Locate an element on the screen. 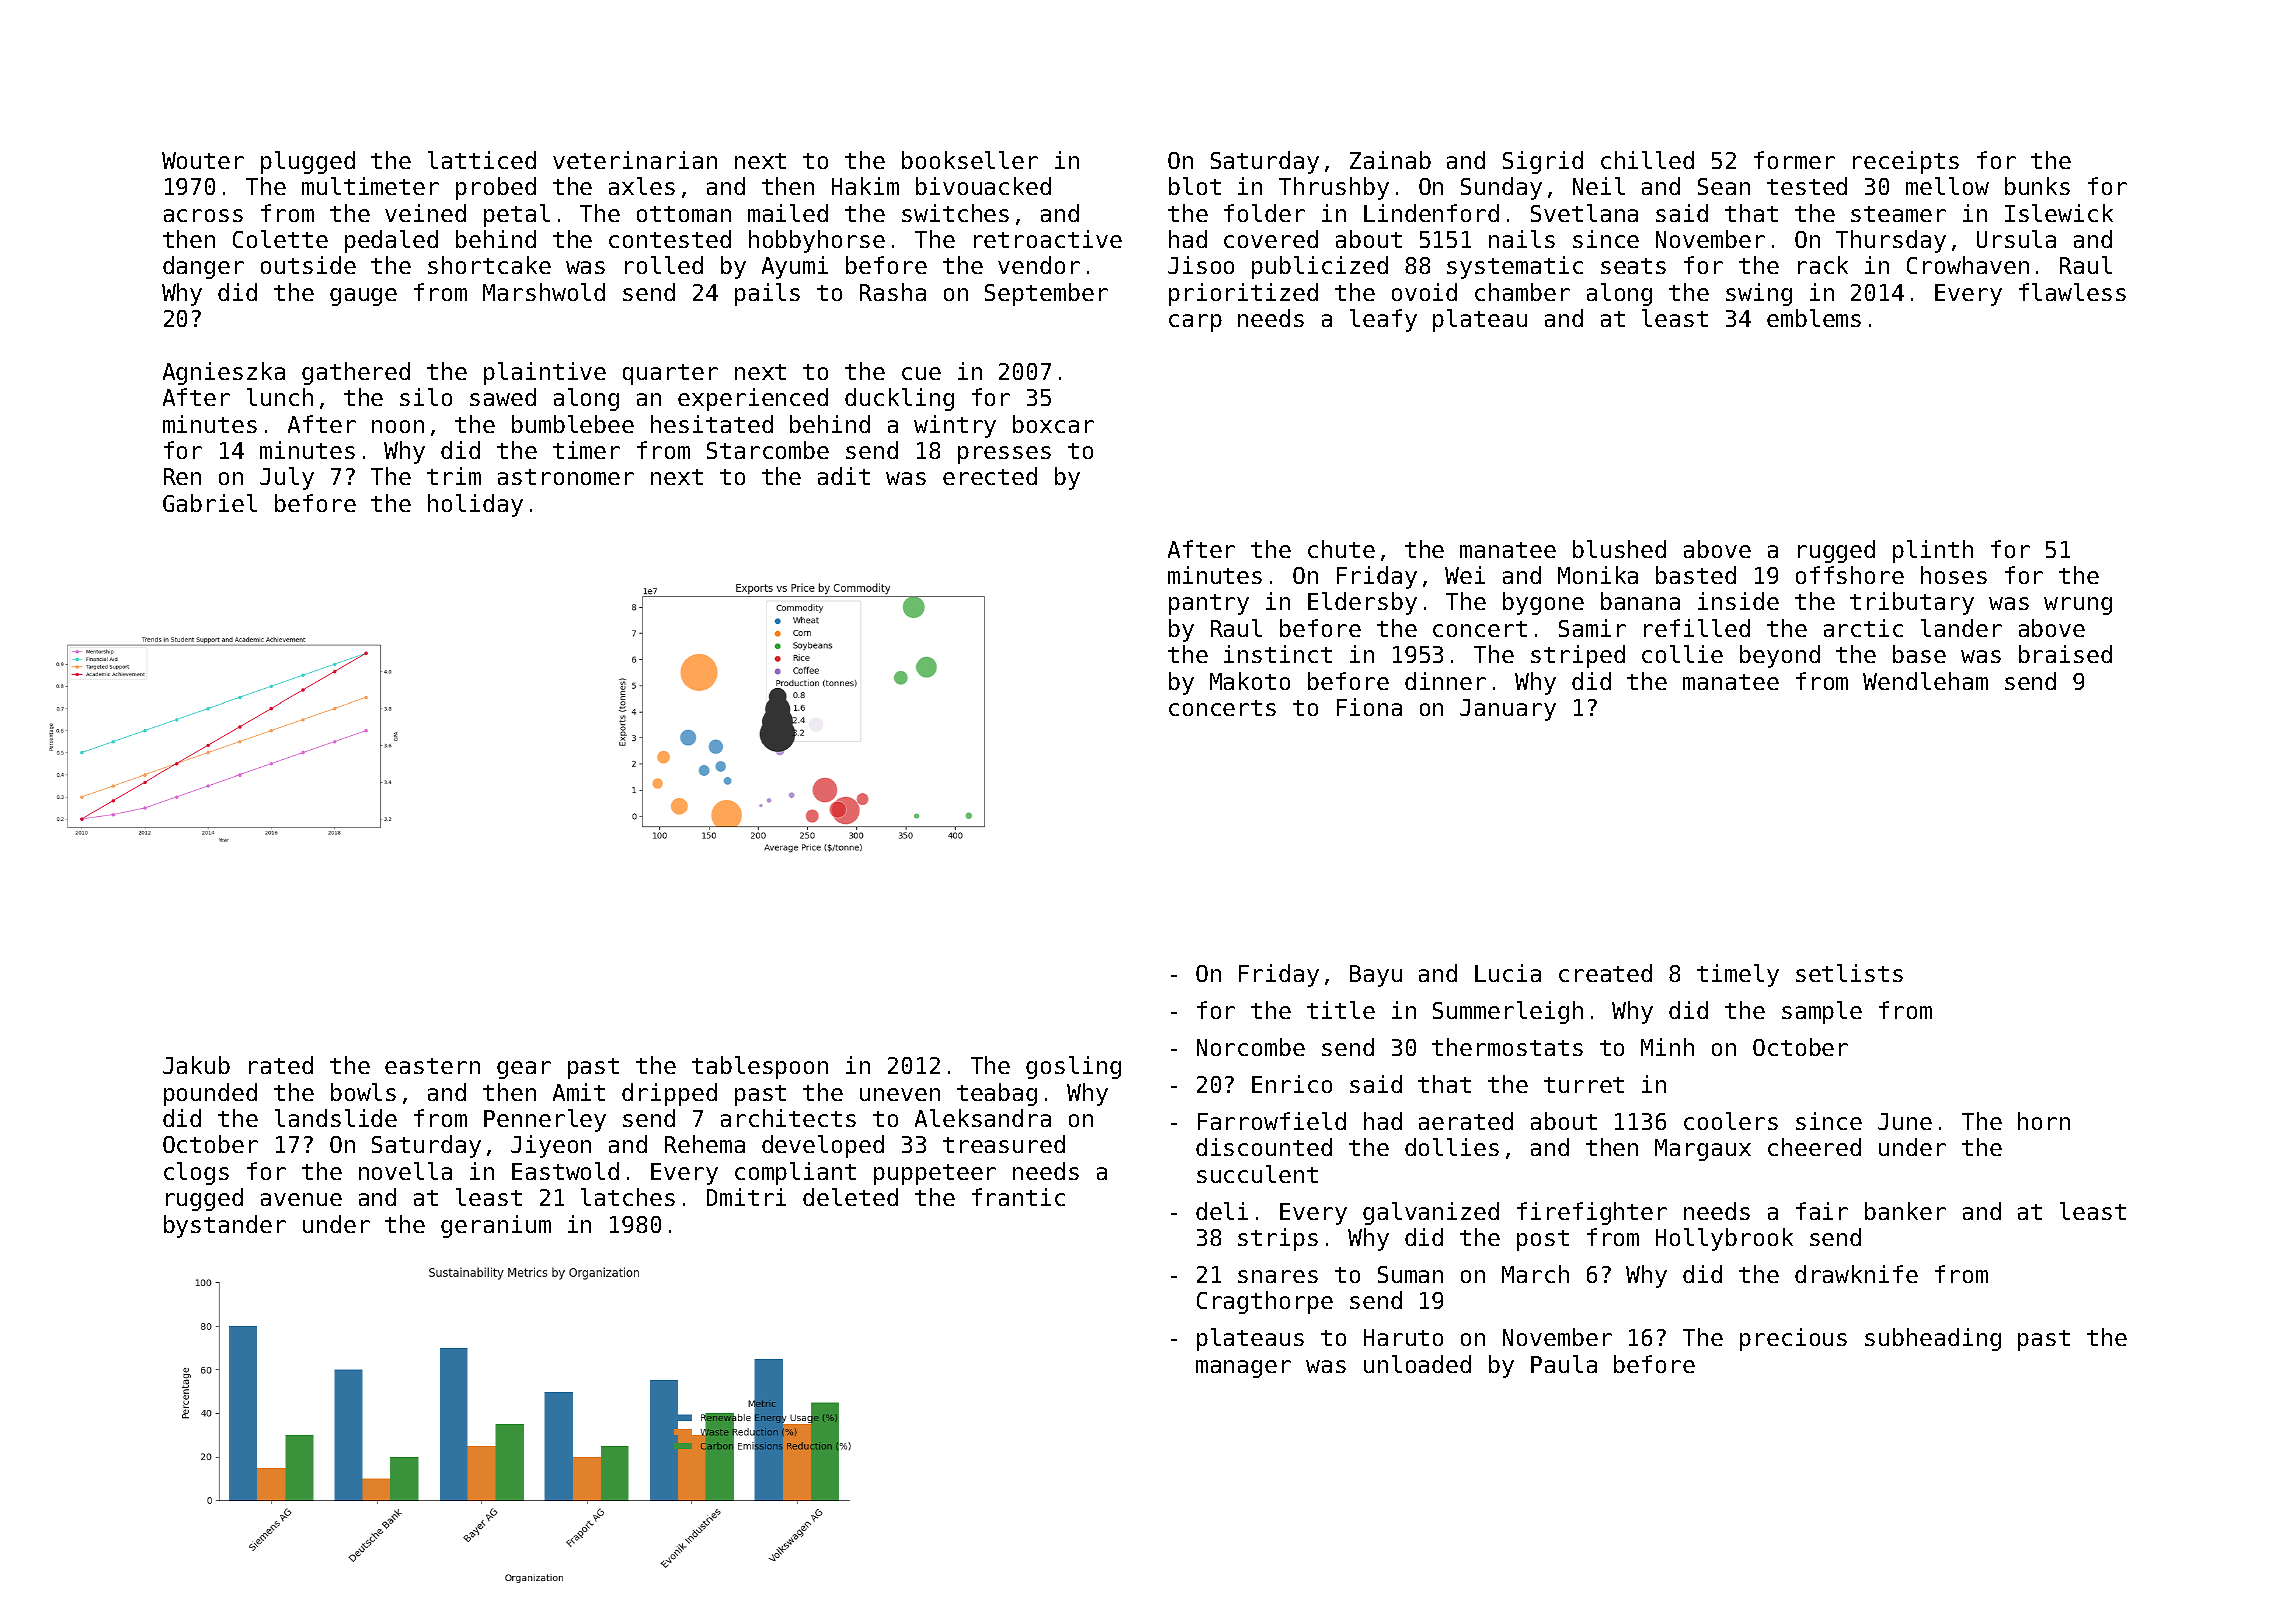  boxcar is located at coordinates (1053, 424).
